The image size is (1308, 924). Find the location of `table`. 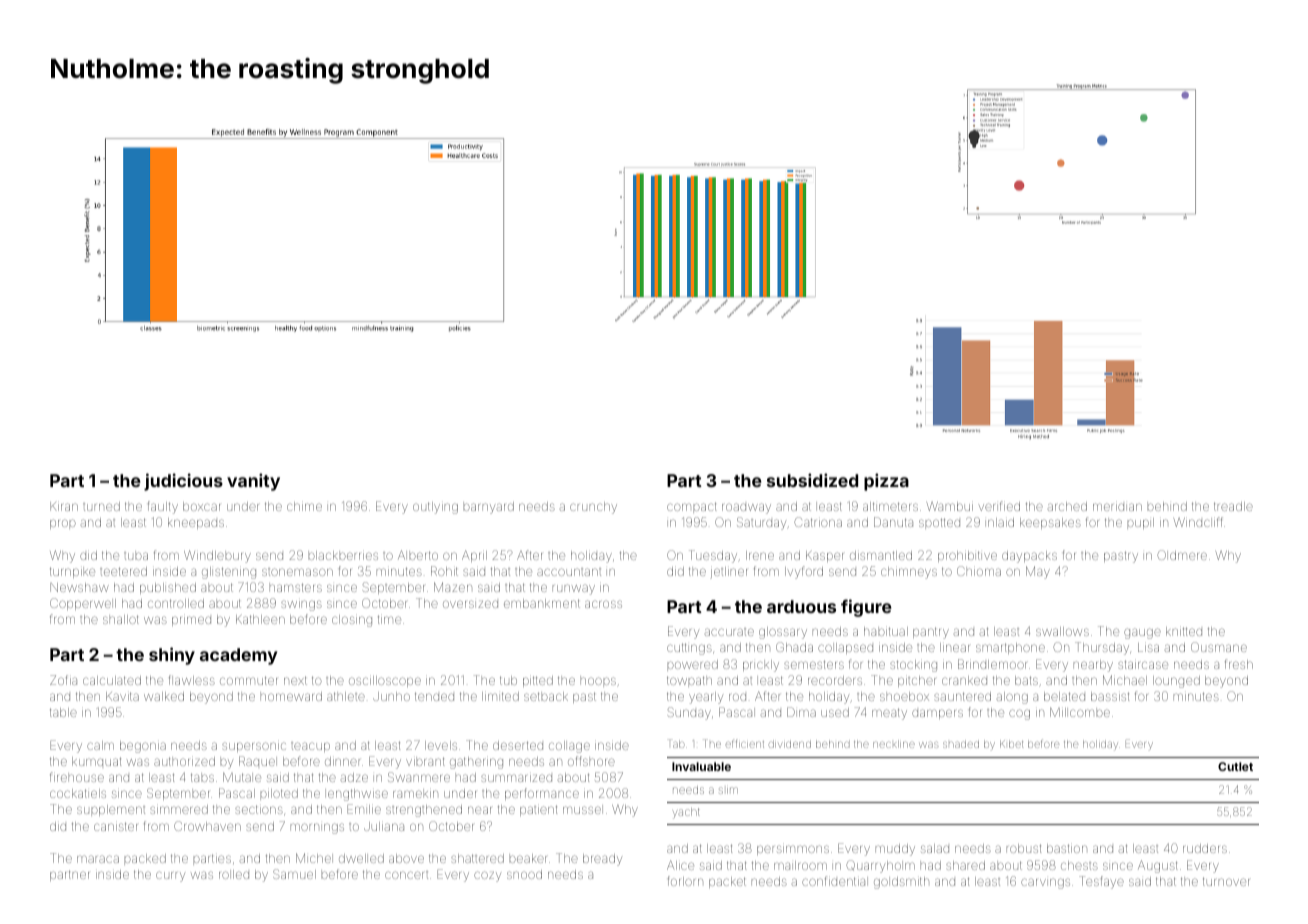

table is located at coordinates (63, 712).
